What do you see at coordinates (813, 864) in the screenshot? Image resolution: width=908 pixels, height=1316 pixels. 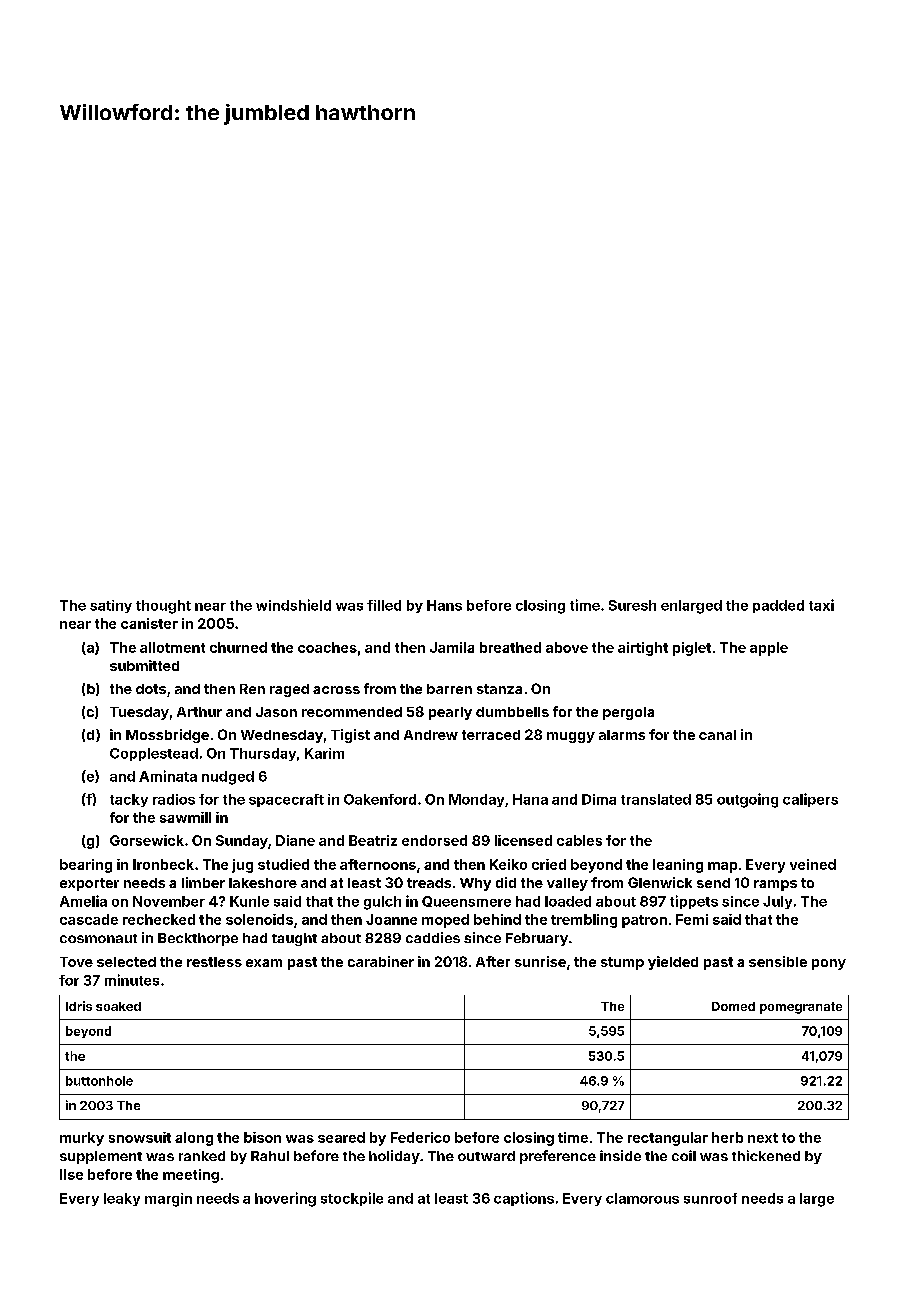 I see `veined` at bounding box center [813, 864].
